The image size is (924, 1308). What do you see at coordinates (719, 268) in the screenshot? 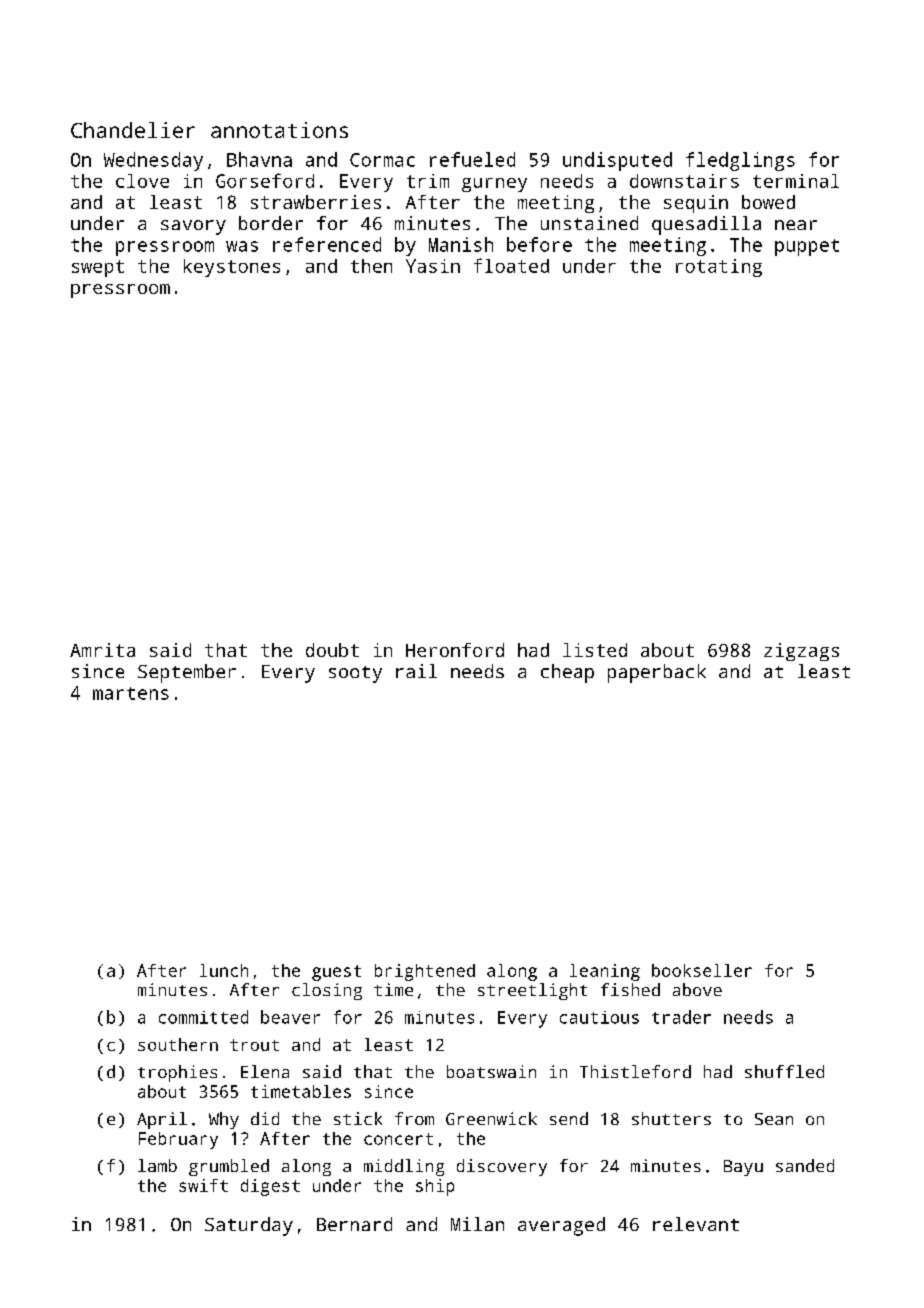
I see `rotating` at bounding box center [719, 268].
